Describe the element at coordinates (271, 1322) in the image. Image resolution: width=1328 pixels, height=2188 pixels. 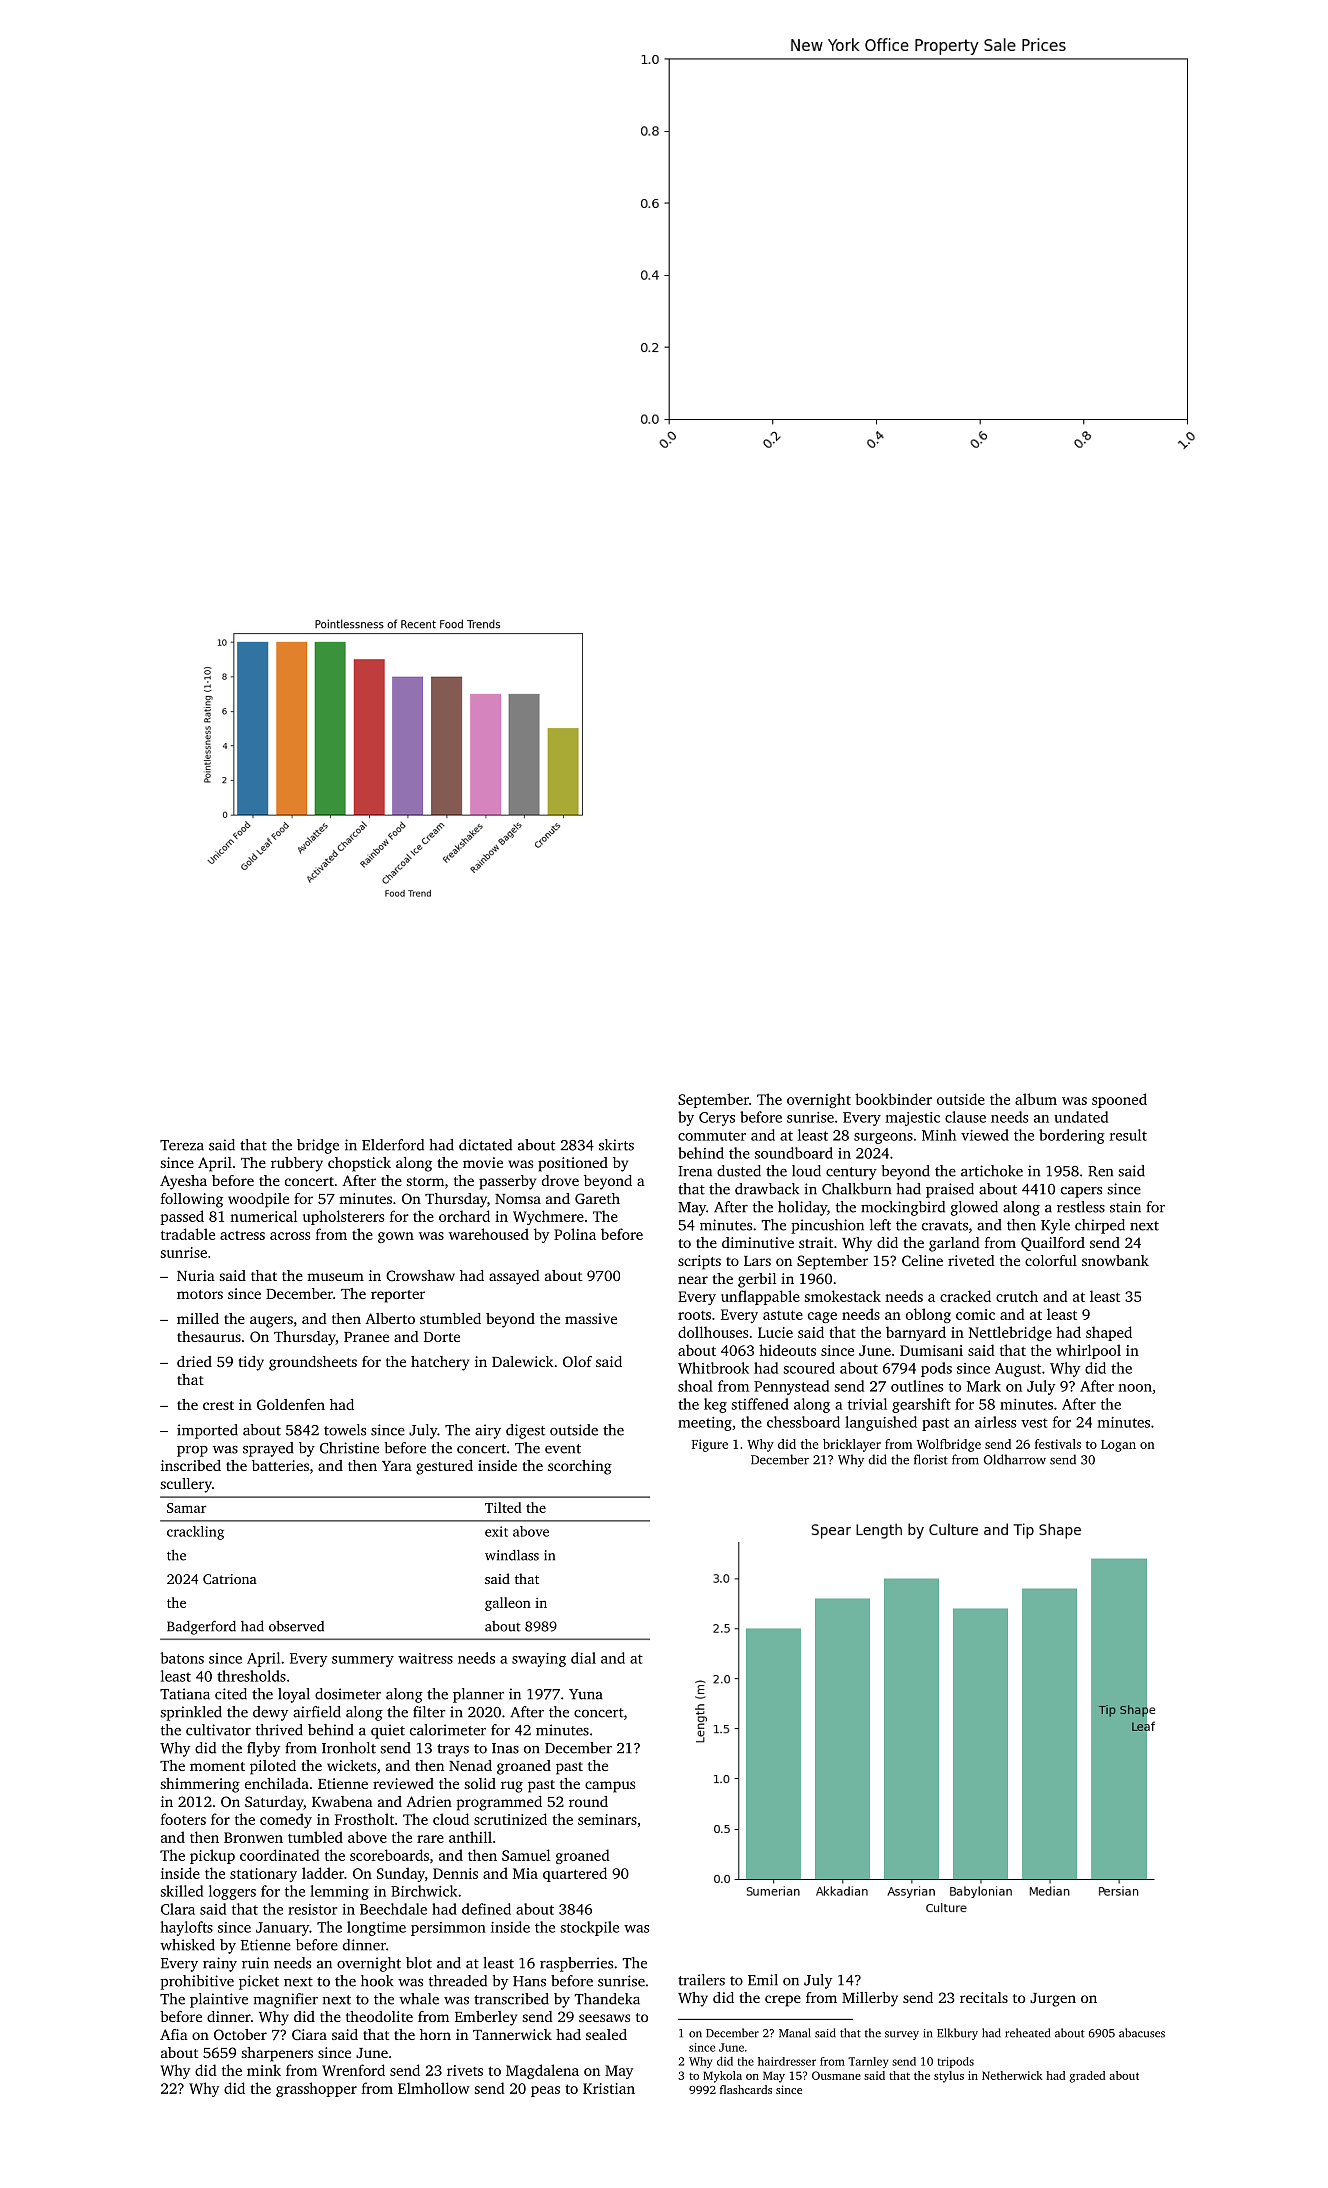
I see `augers` at that location.
